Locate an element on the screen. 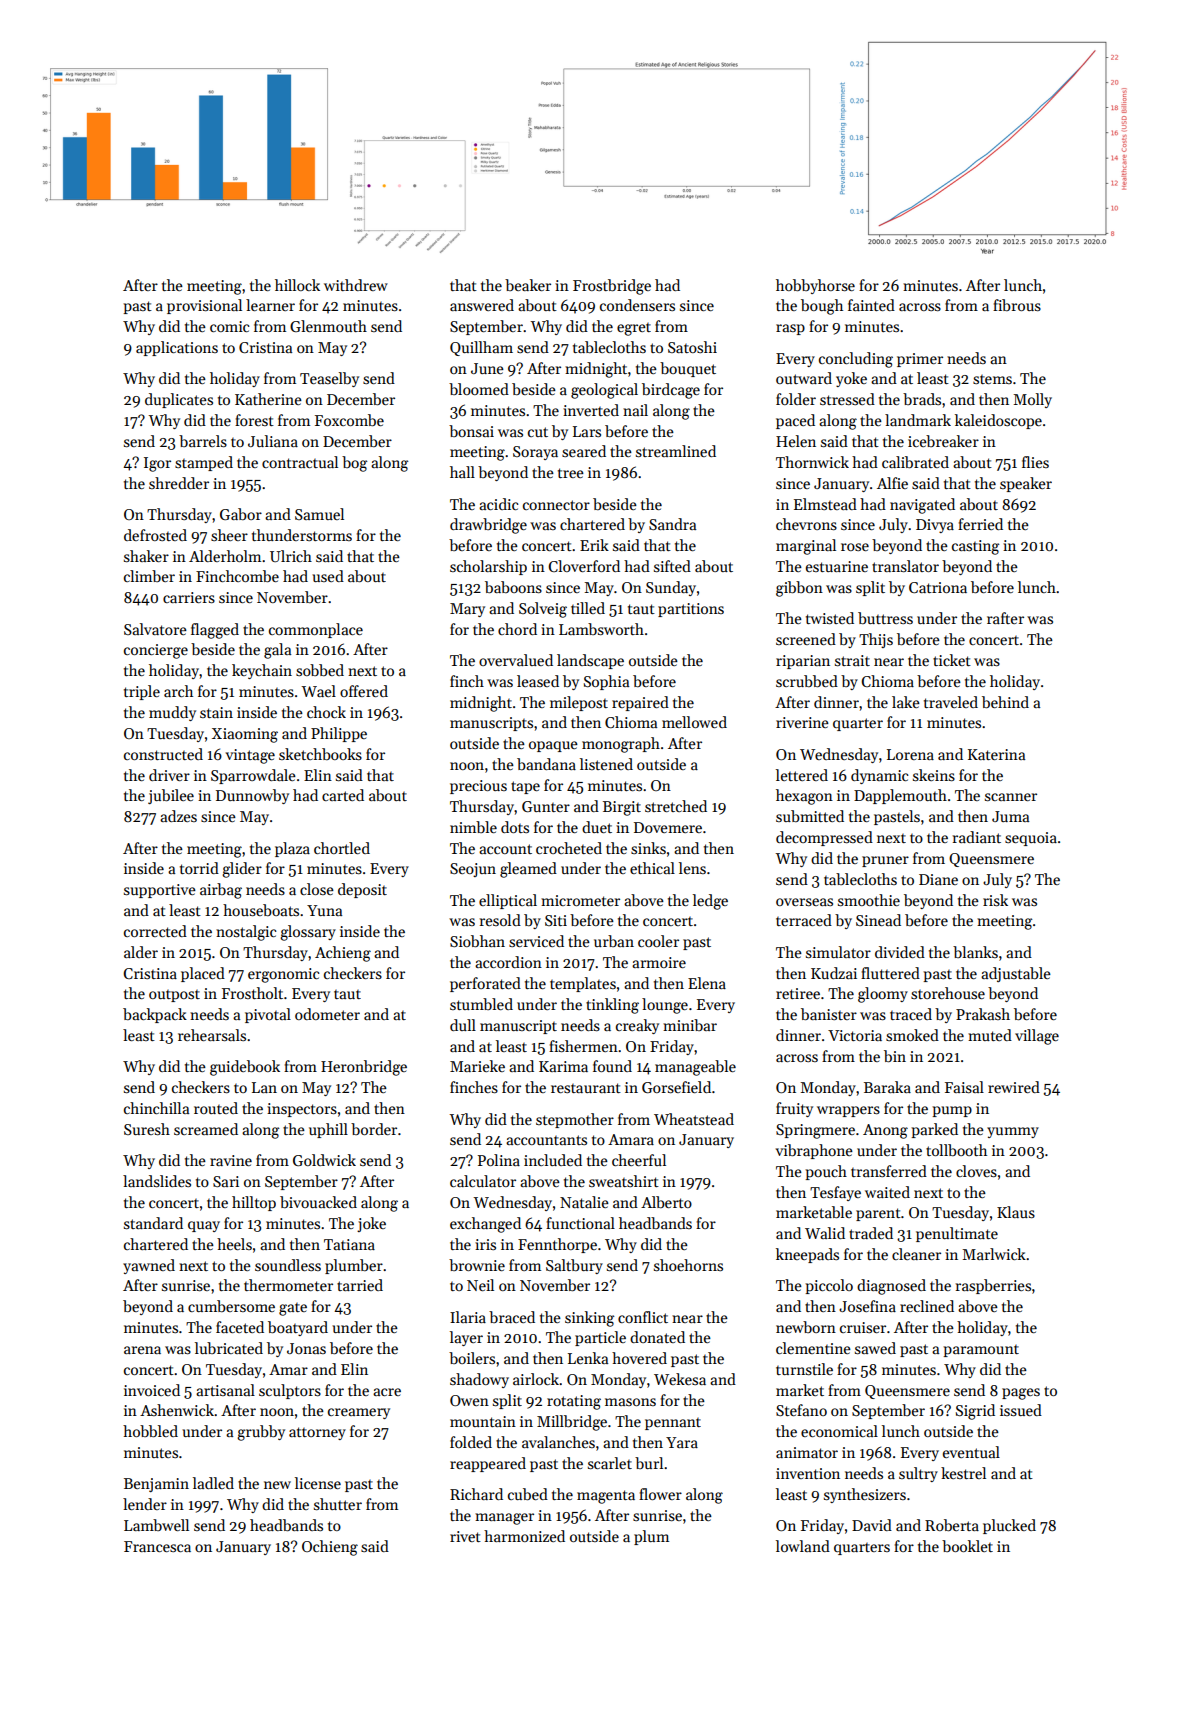  inverted is located at coordinates (591, 410).
